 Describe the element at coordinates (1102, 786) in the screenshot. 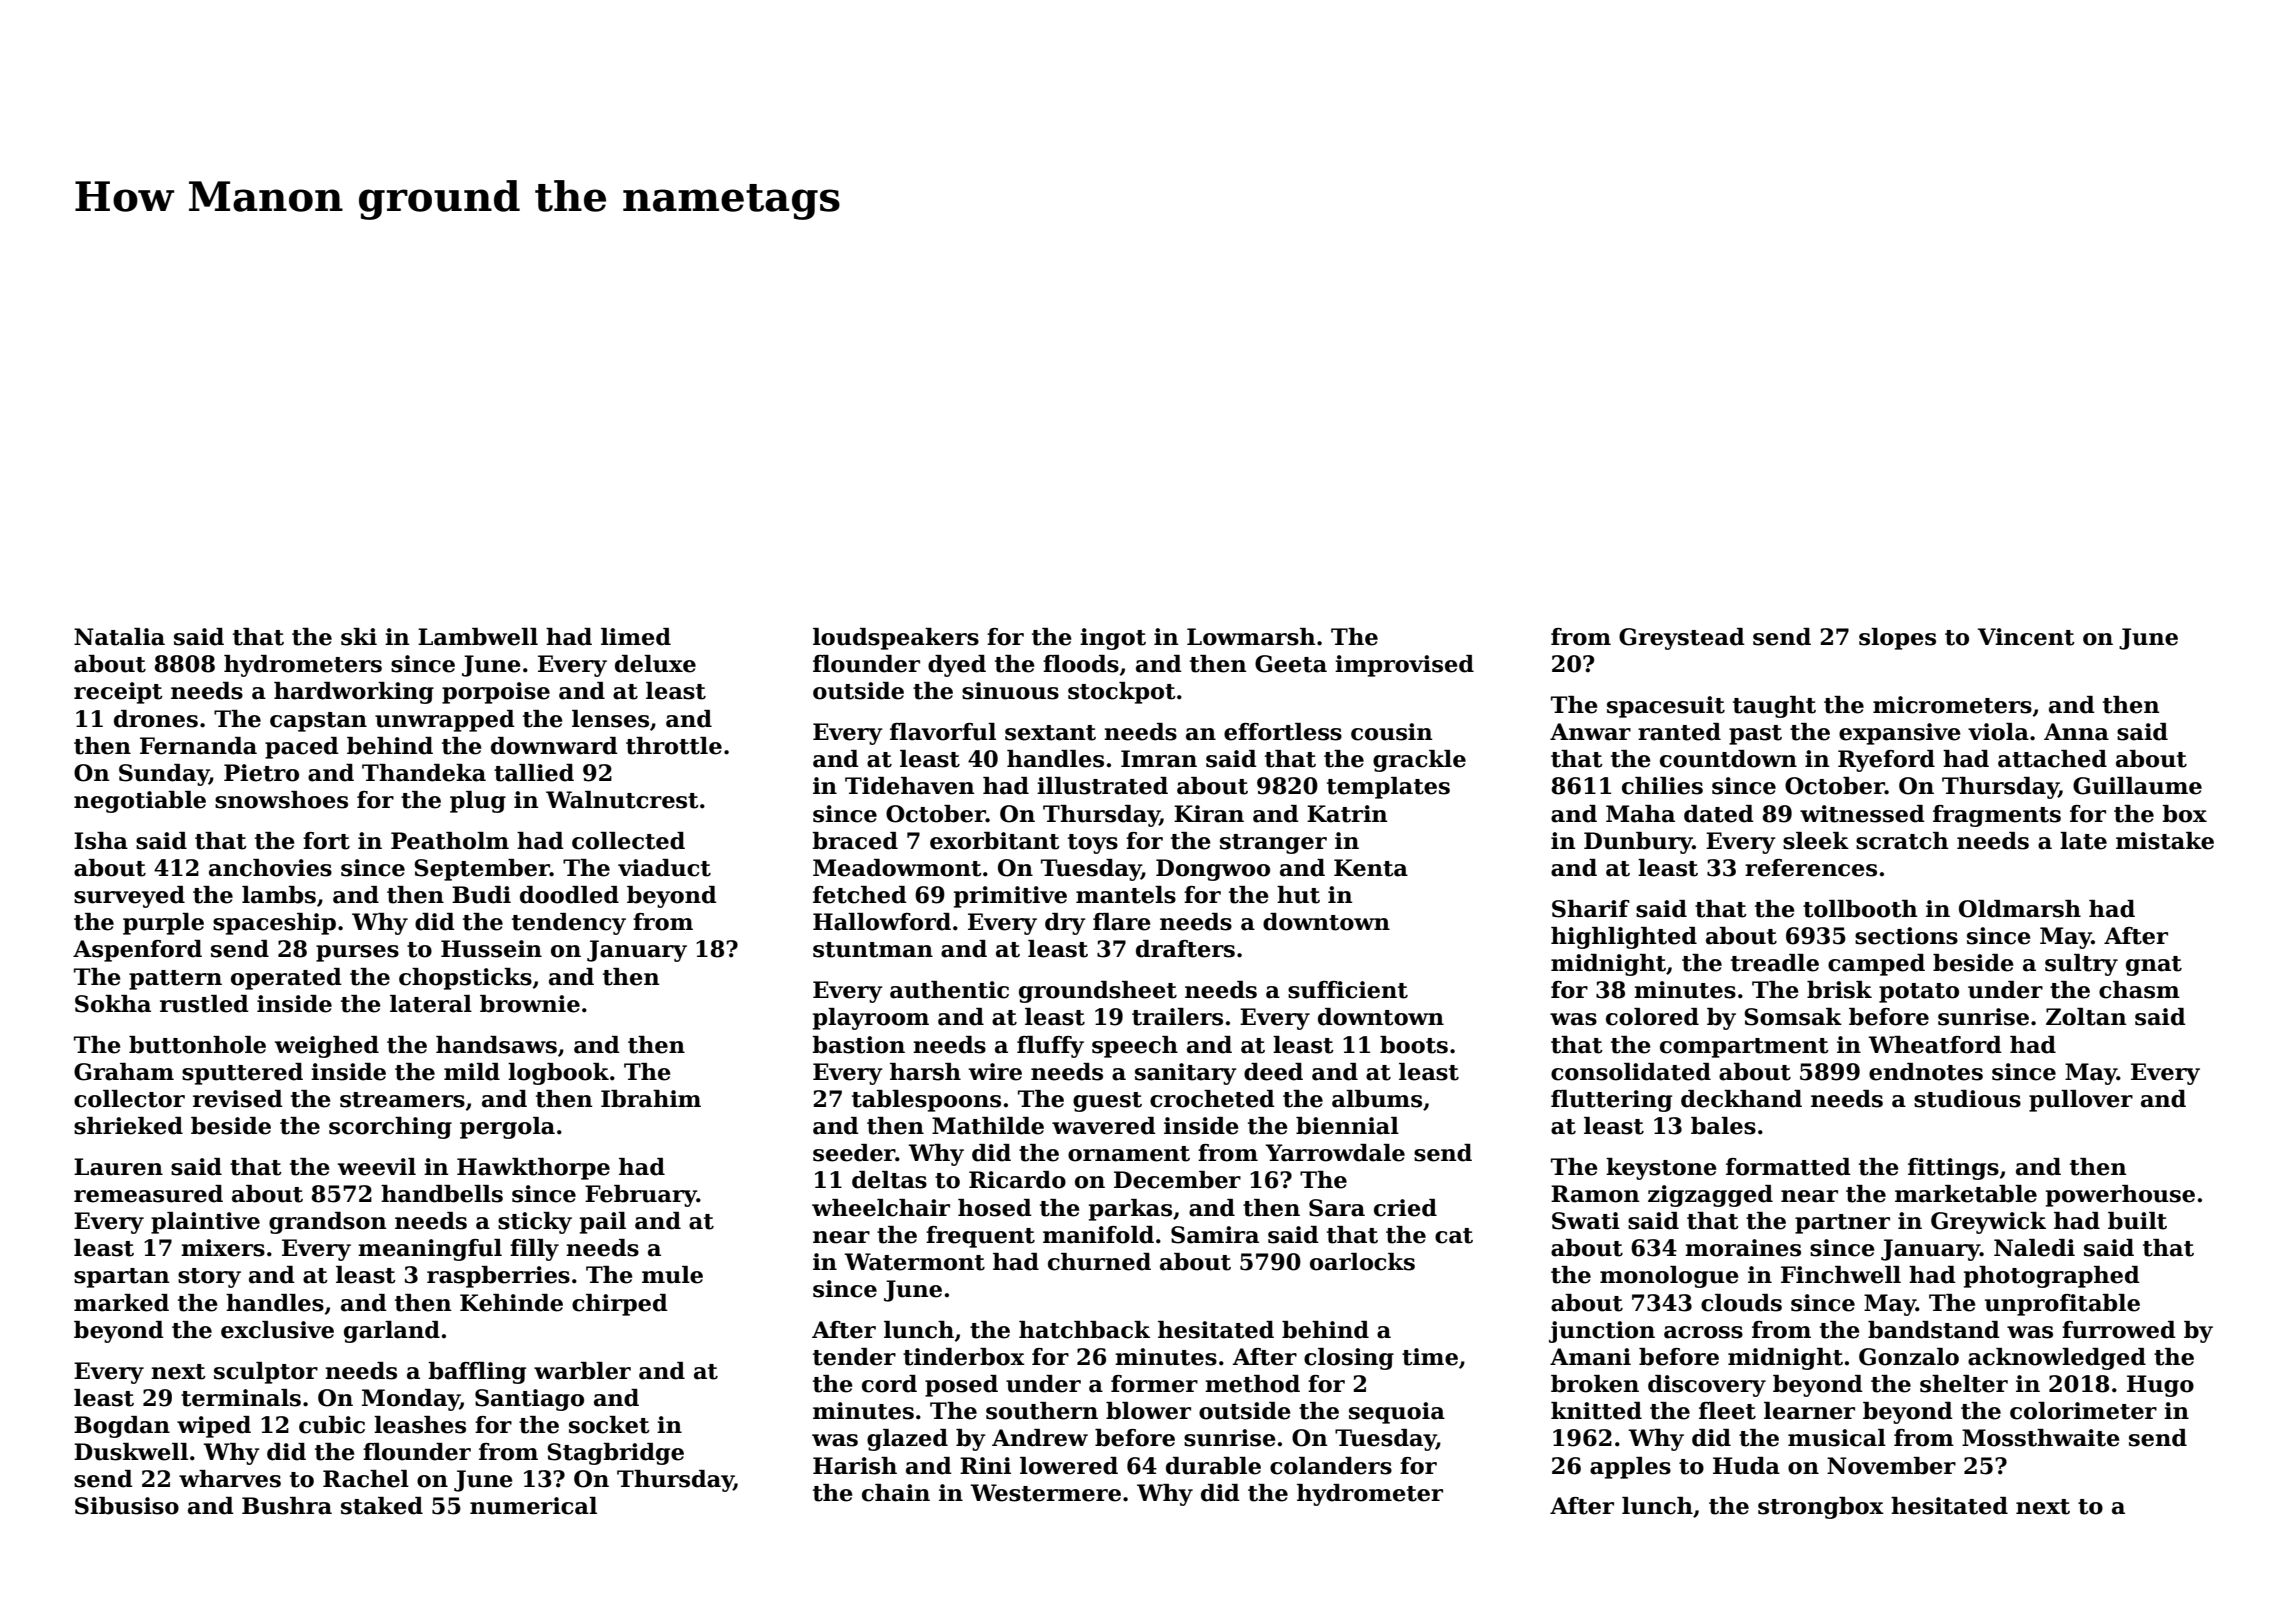

I see `illustrated` at that location.
